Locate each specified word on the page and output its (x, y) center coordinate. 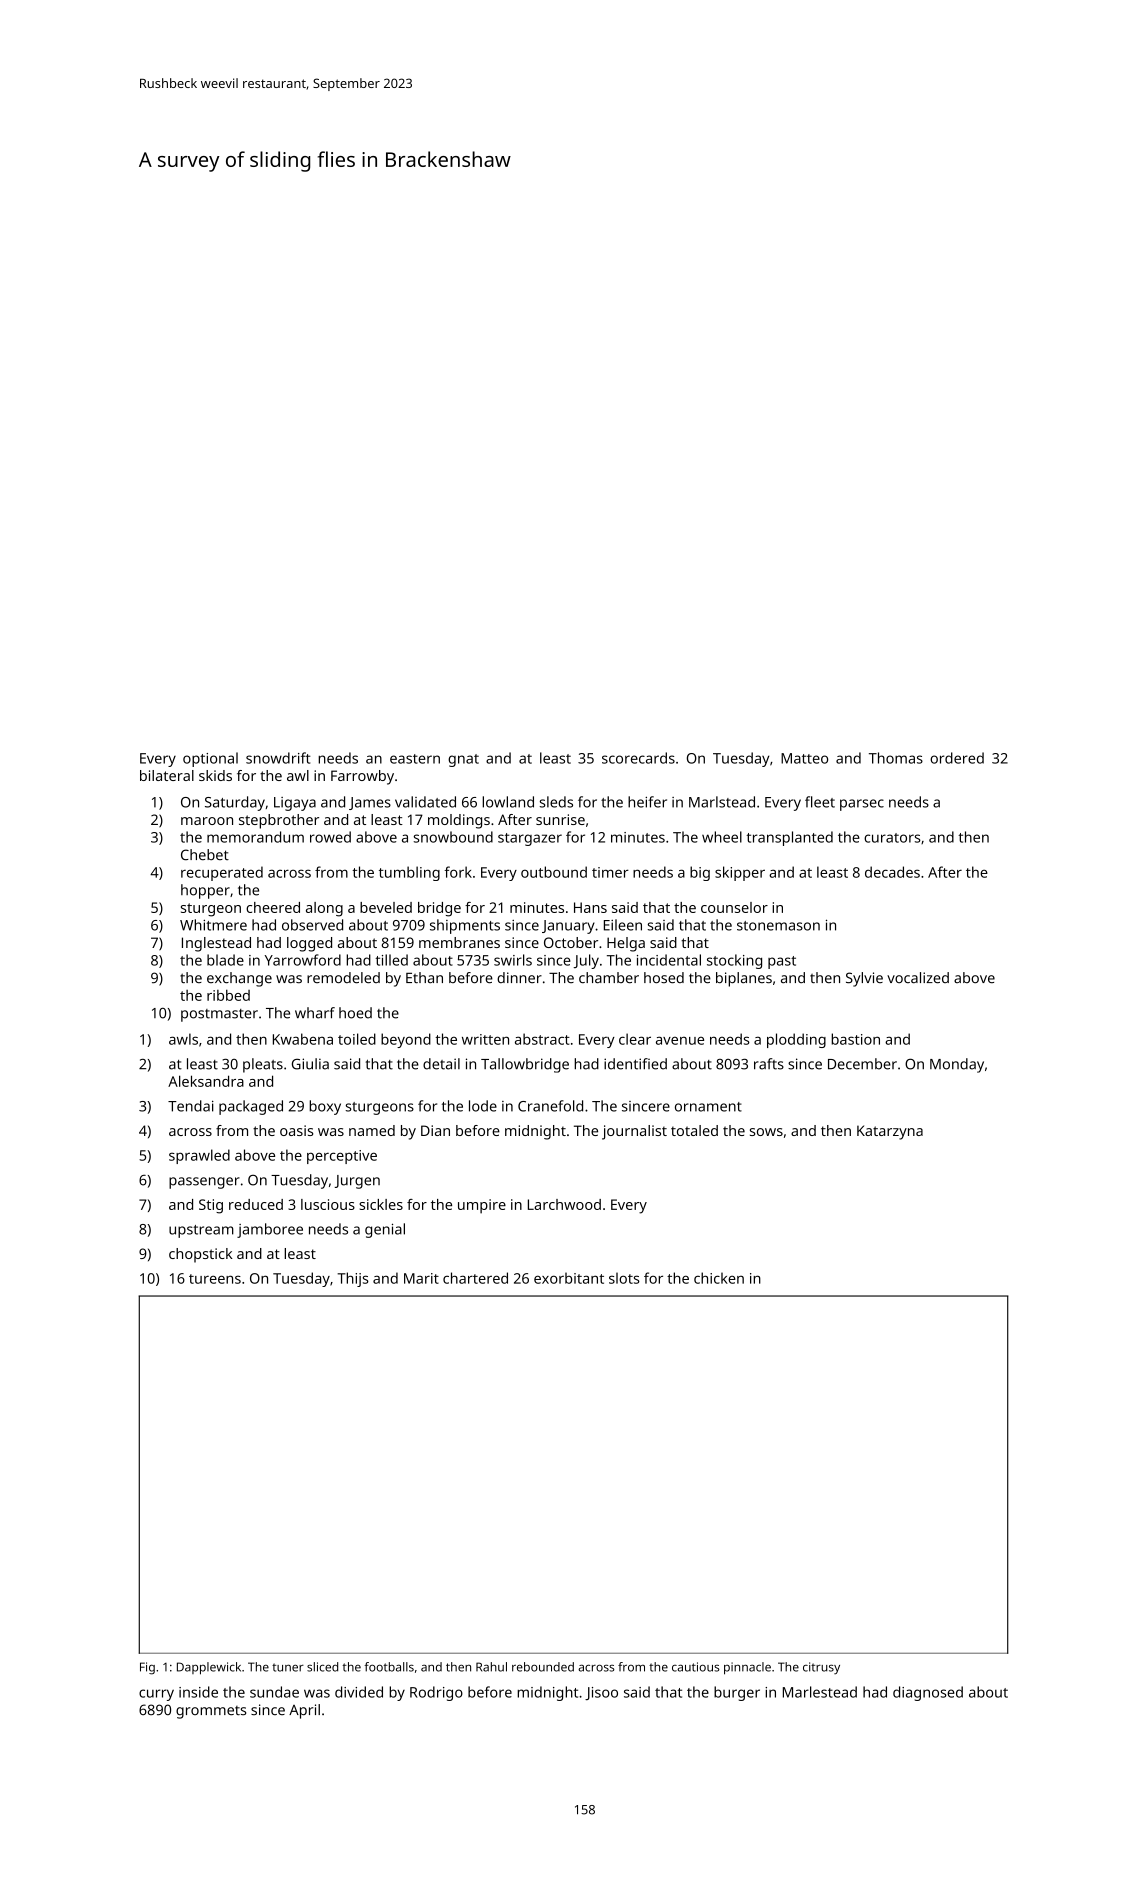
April (304, 1711)
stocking (734, 961)
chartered (475, 1278)
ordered (957, 758)
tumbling (409, 873)
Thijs (353, 1279)
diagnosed (928, 1693)
